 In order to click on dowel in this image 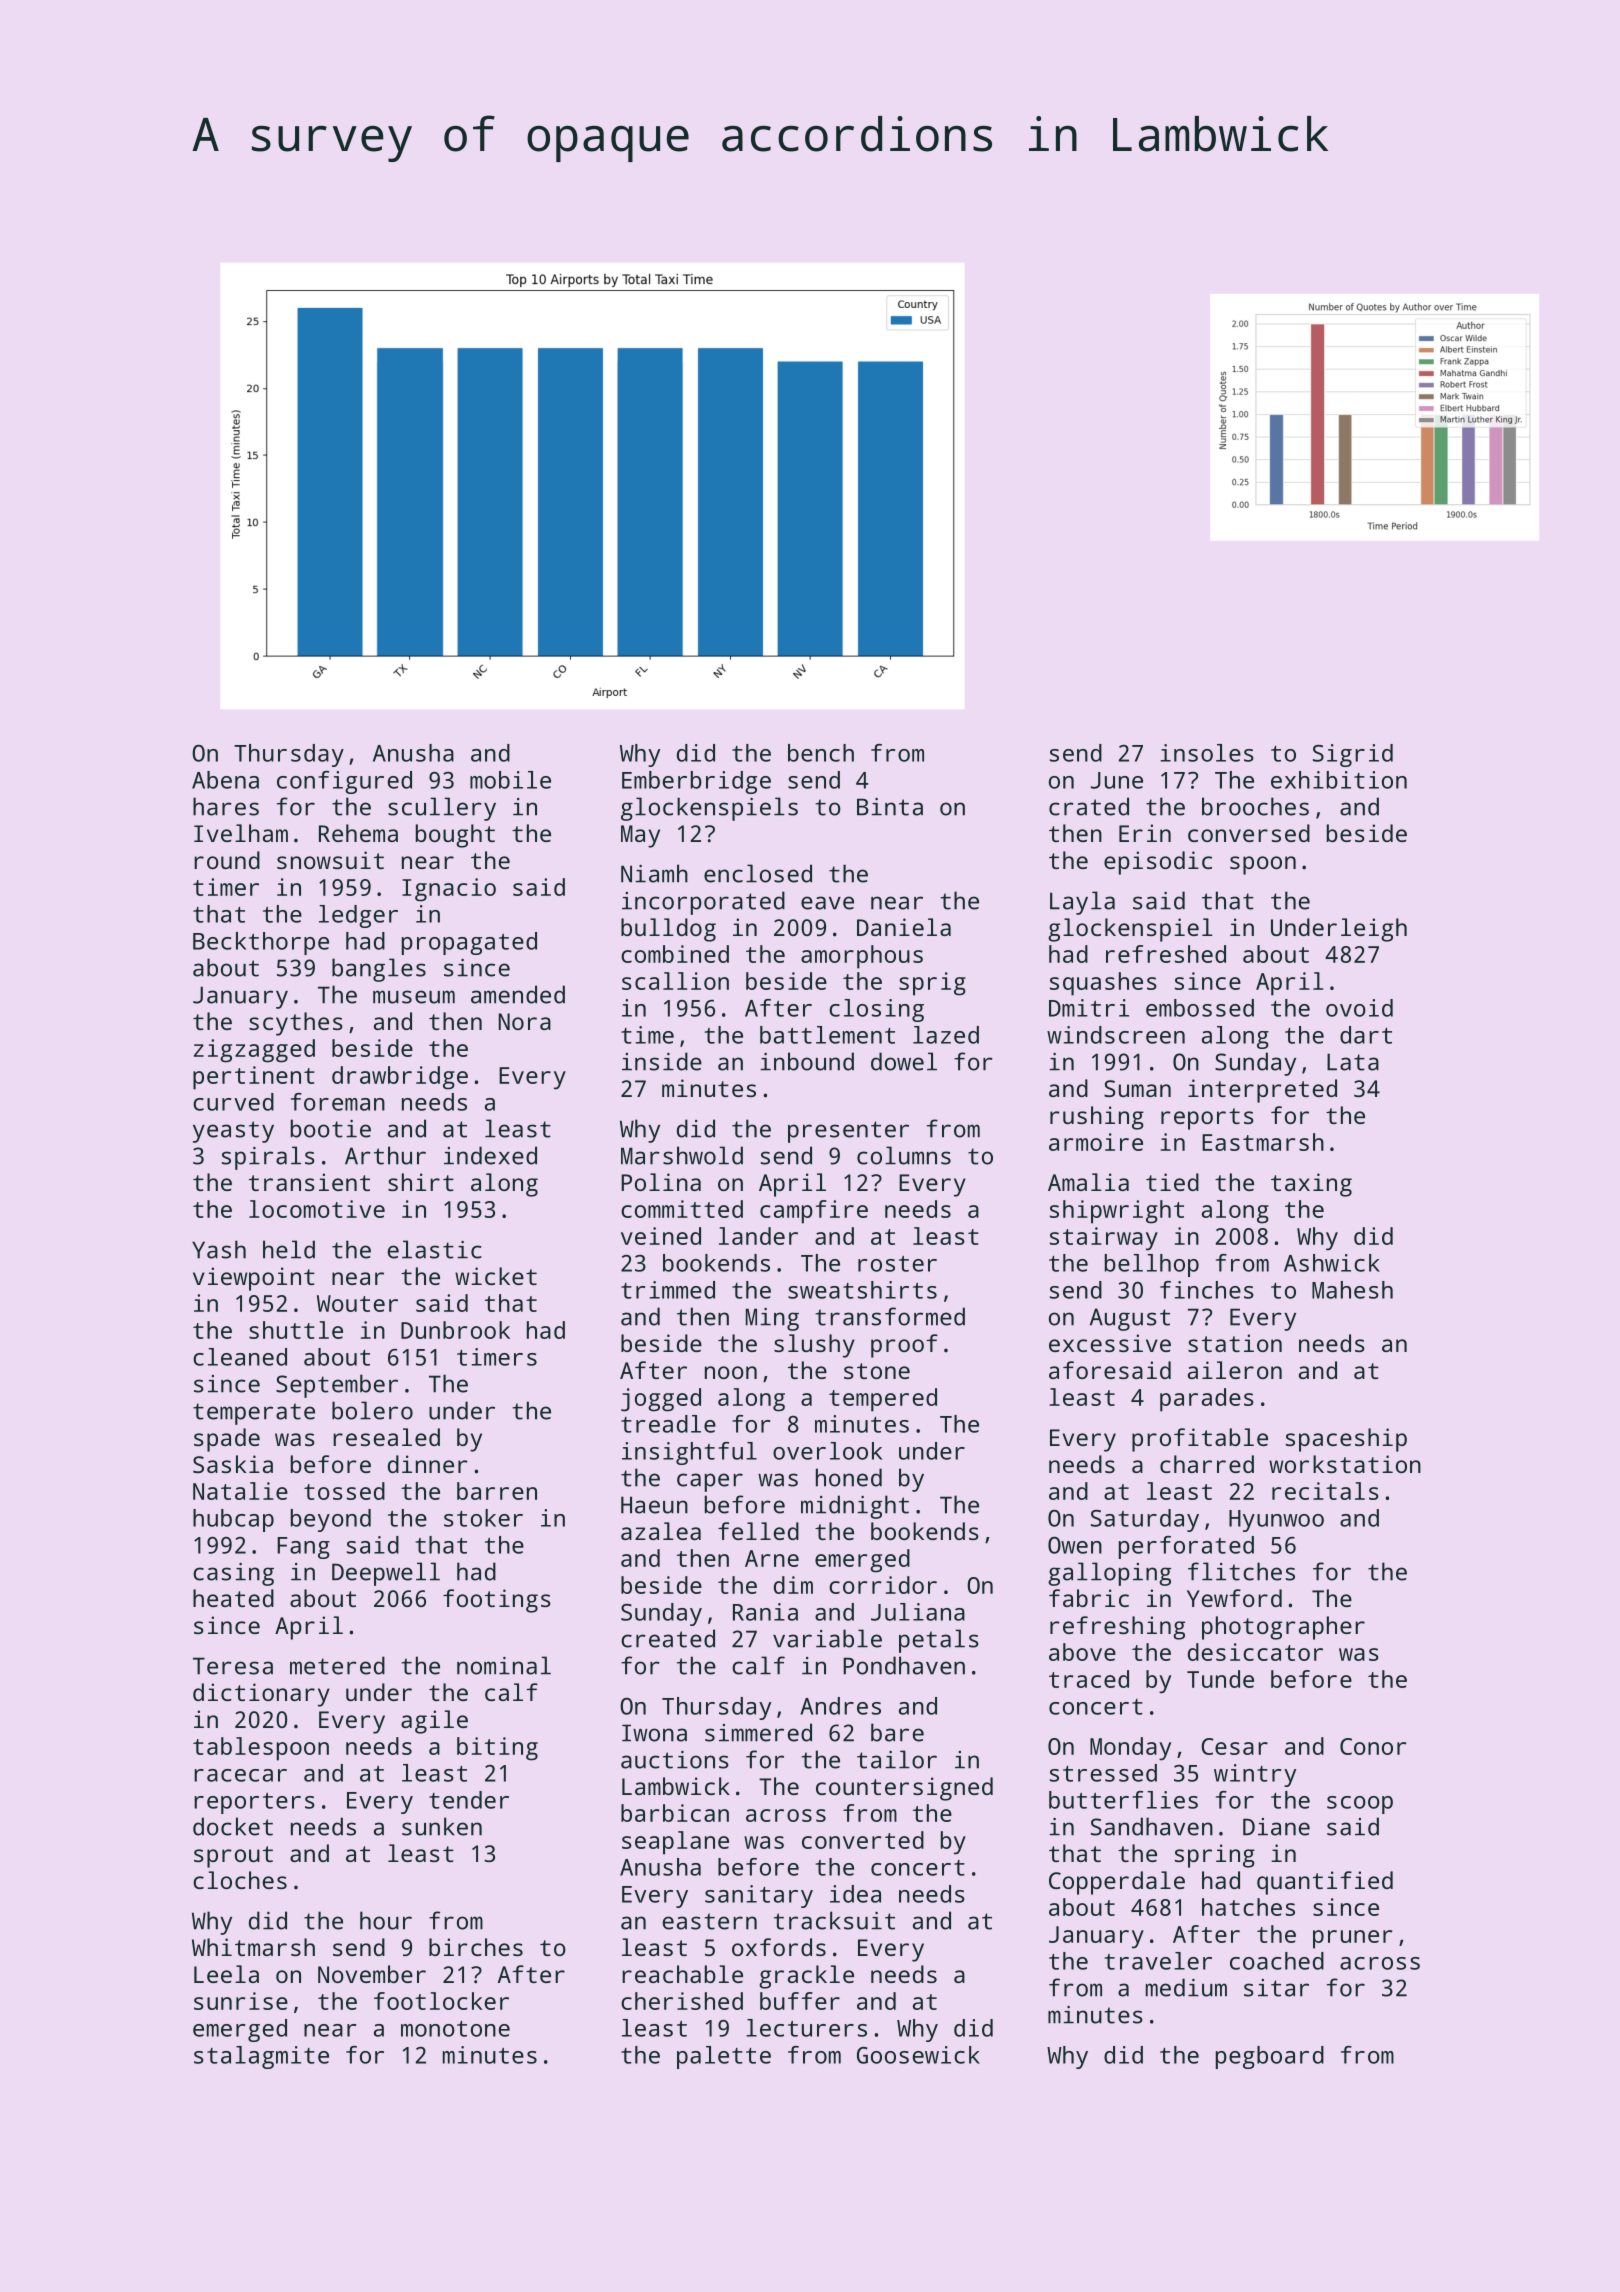, I will do `click(904, 1061)`.
